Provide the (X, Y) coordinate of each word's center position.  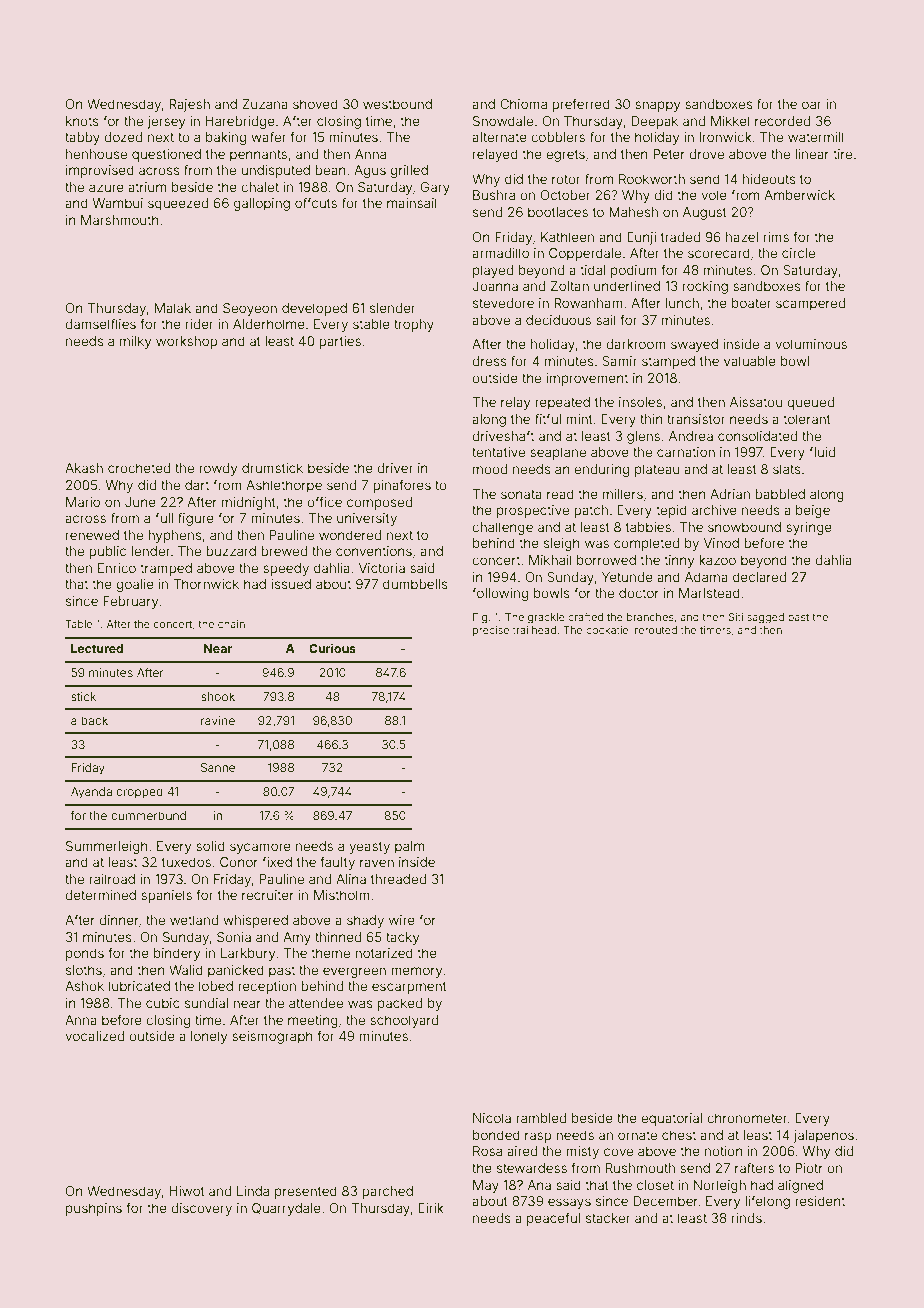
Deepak (654, 122)
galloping (262, 204)
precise (491, 631)
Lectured (97, 648)
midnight (249, 503)
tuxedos (186, 862)
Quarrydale (286, 1209)
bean (330, 170)
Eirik (431, 1208)
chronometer (747, 1118)
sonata (521, 494)
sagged (765, 618)
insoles (640, 402)
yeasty (369, 848)
